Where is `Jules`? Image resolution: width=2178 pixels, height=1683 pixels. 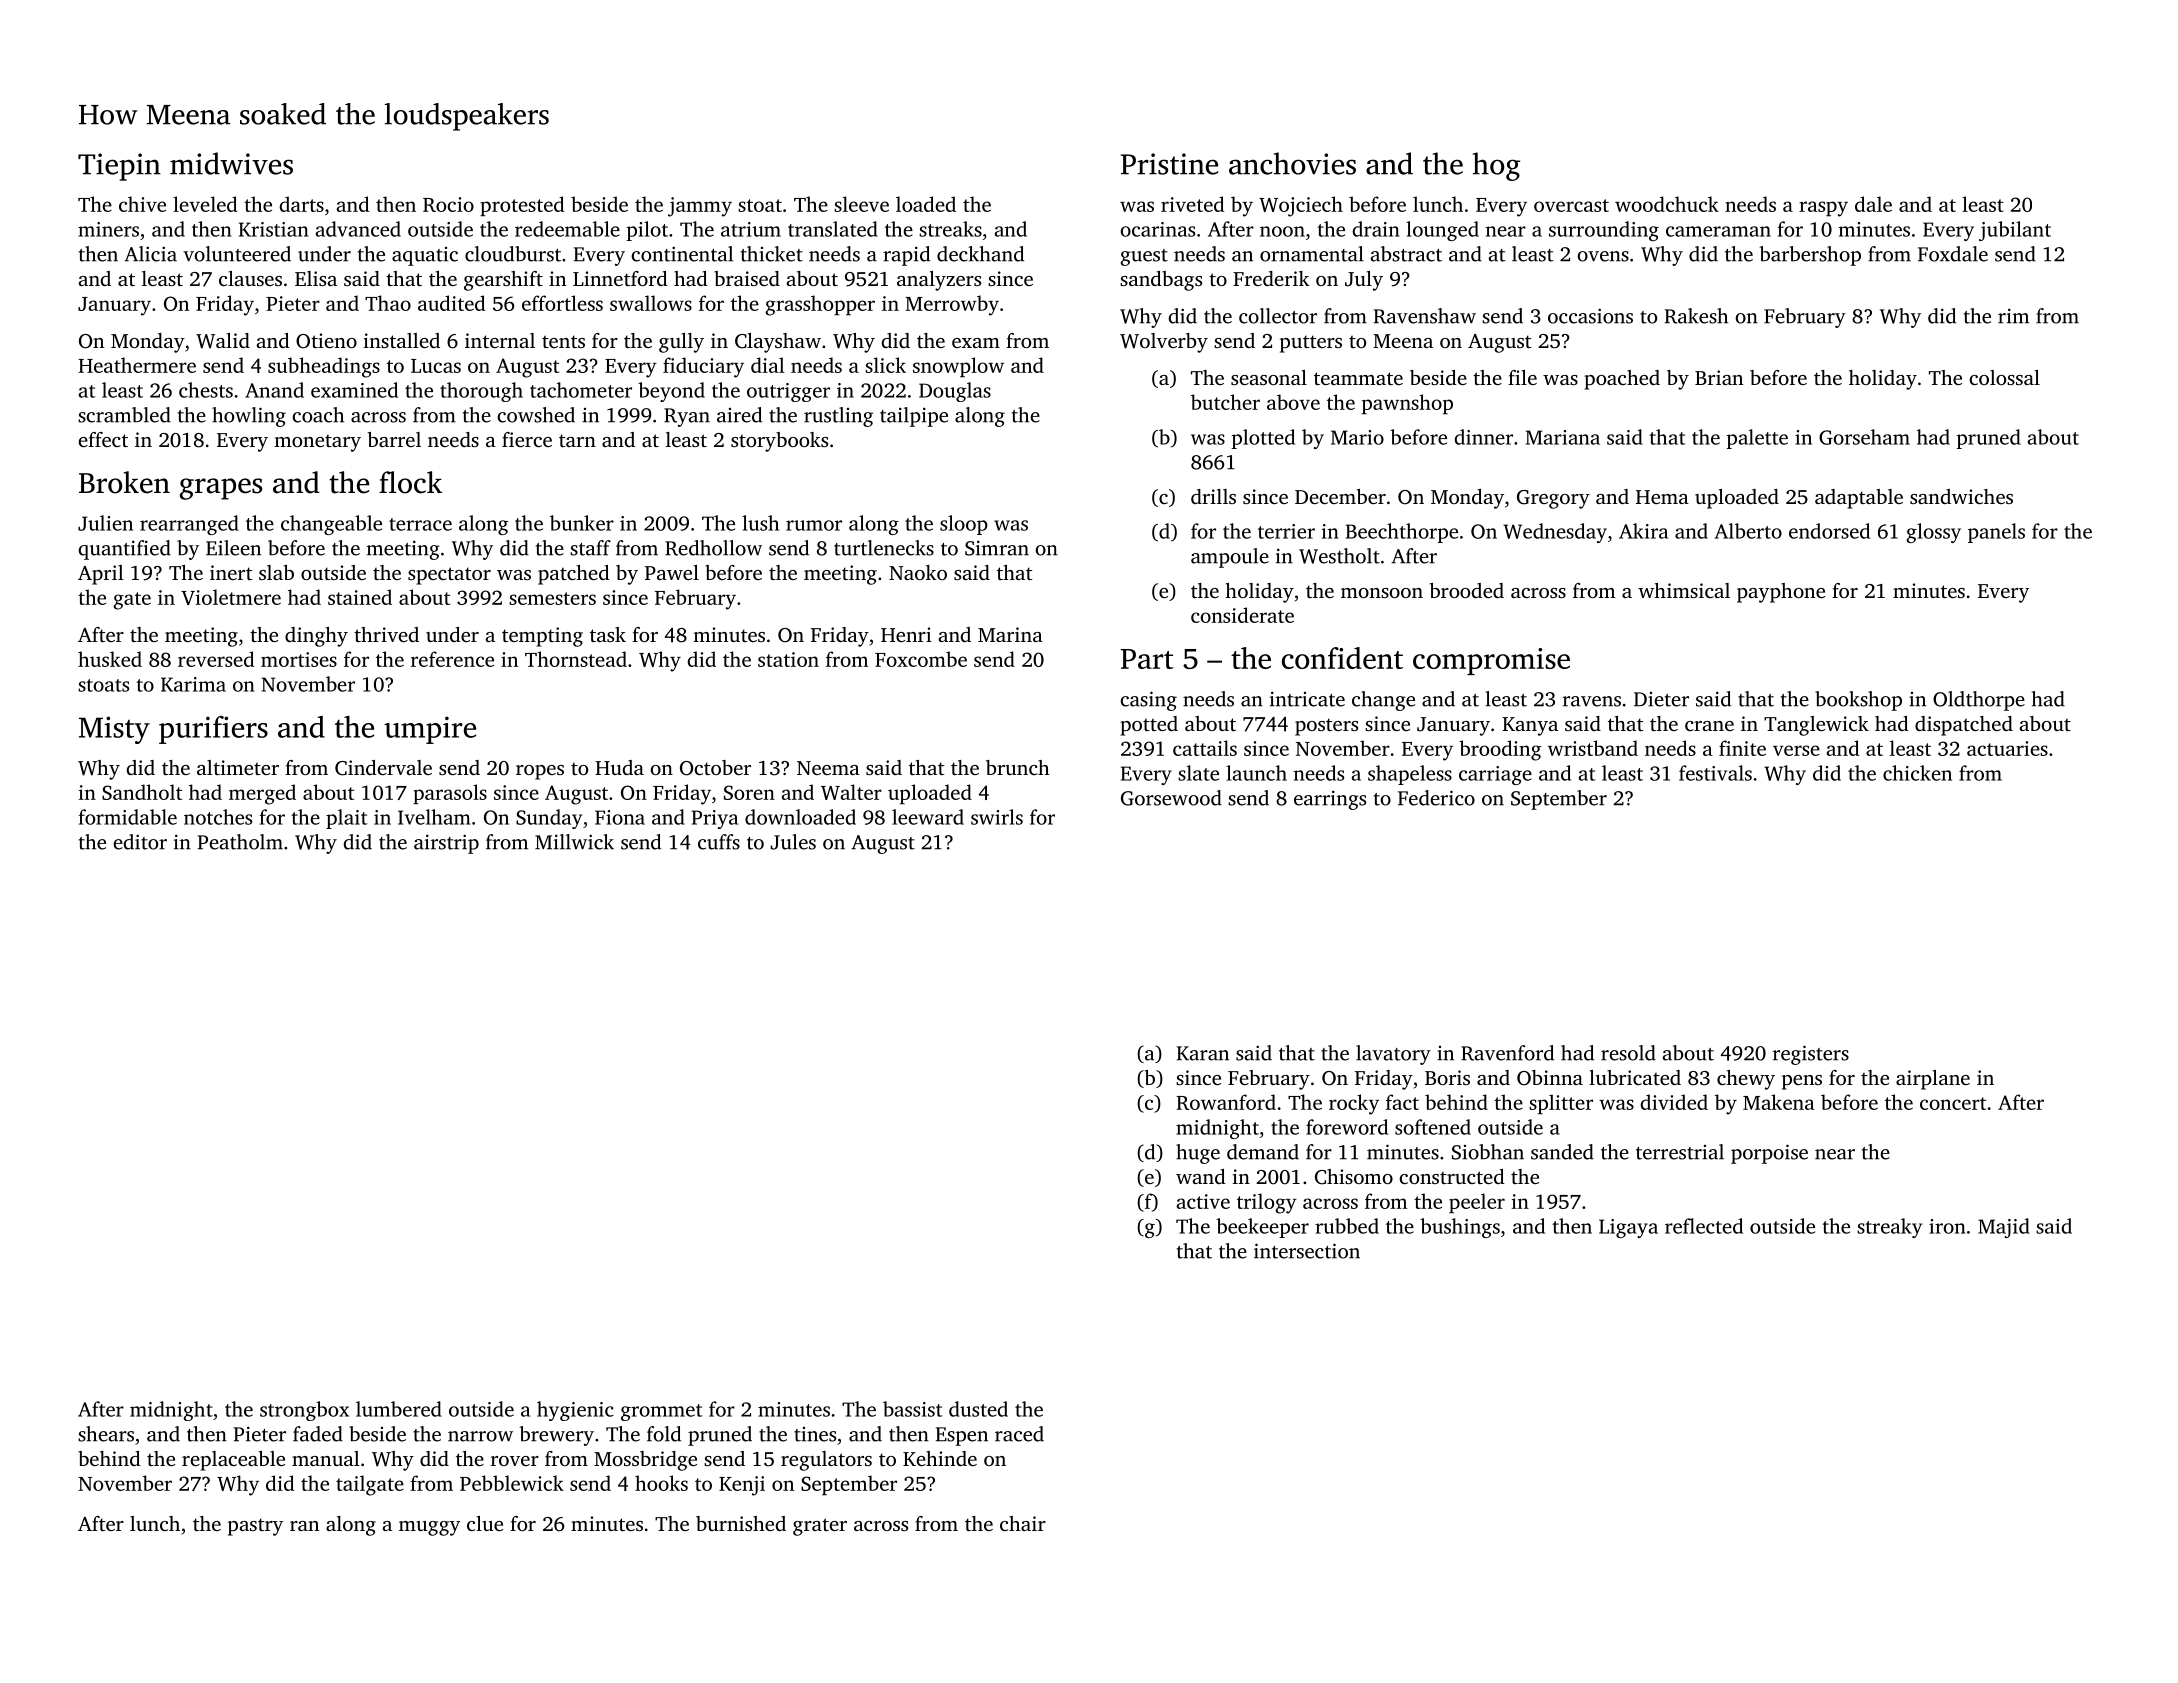
Jules is located at coordinates (793, 842).
